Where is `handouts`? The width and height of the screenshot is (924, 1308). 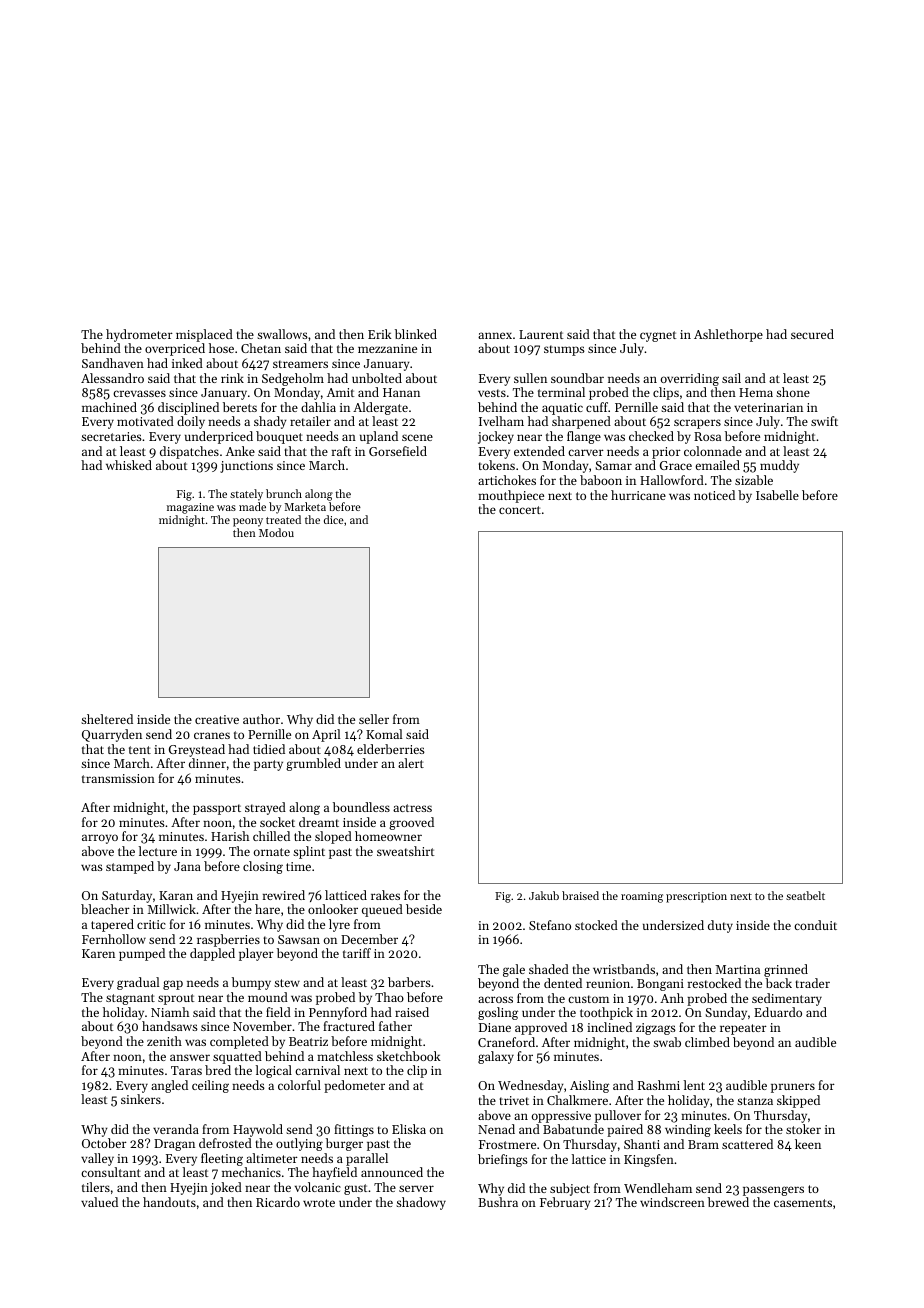 handouts is located at coordinates (169, 1202).
